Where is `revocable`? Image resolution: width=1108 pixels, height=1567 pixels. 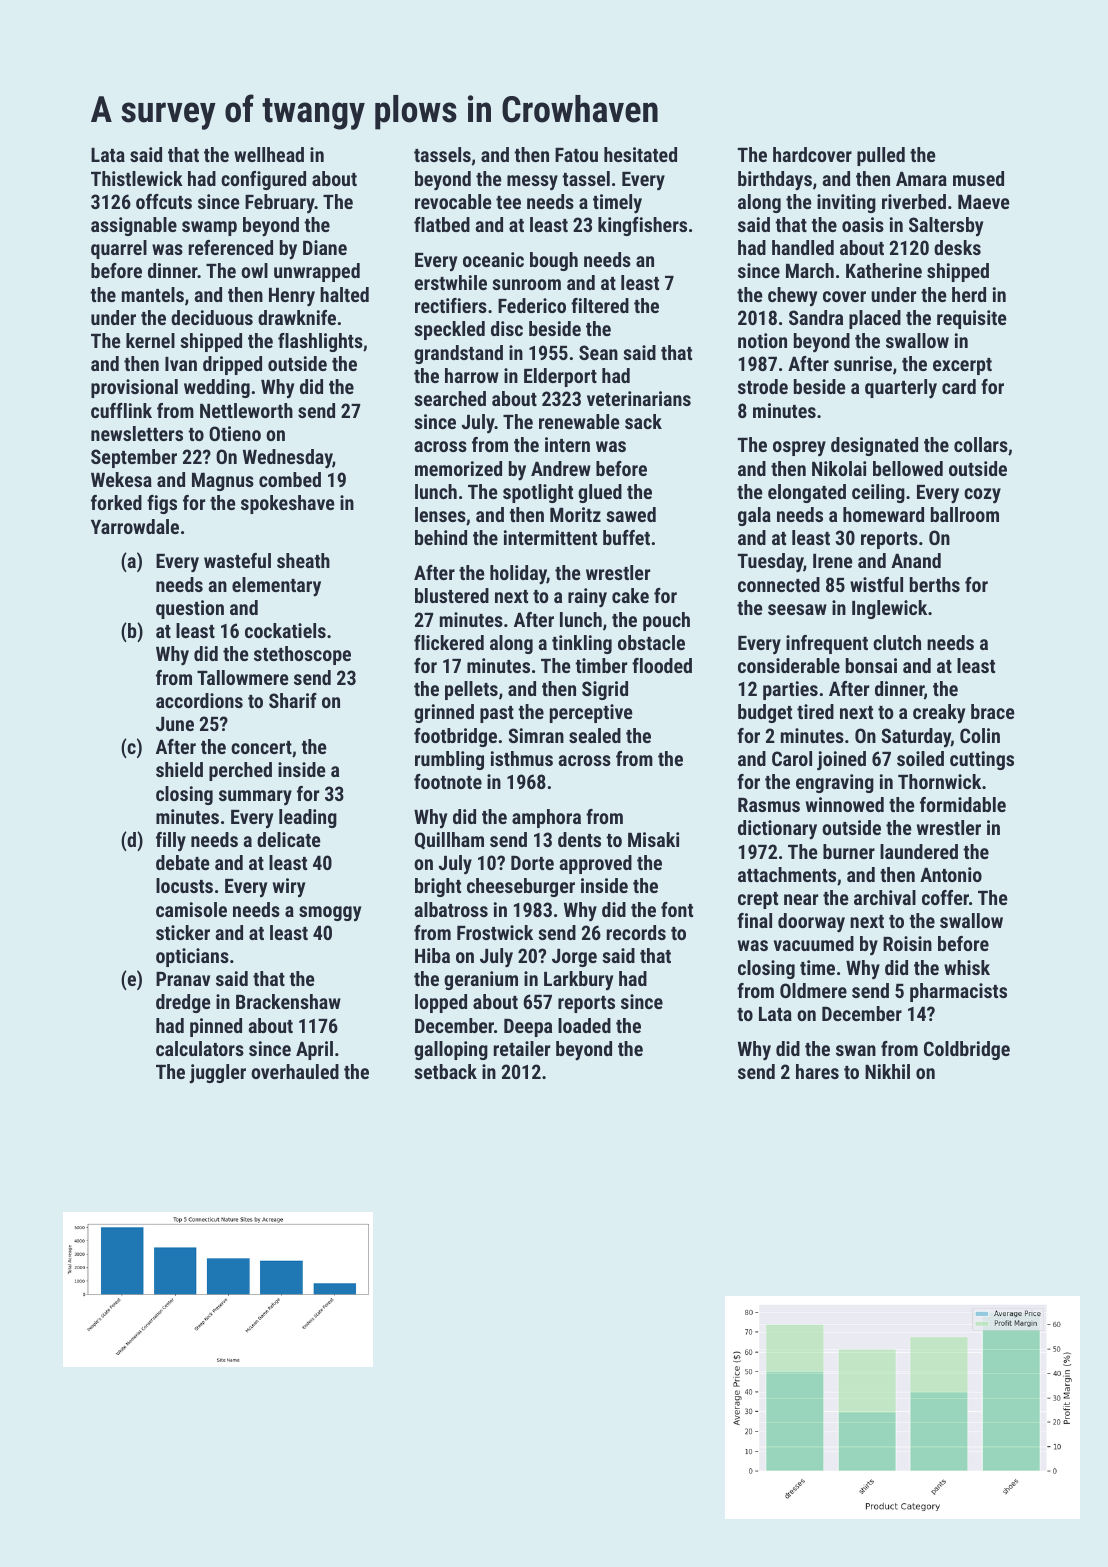 revocable is located at coordinates (453, 201).
